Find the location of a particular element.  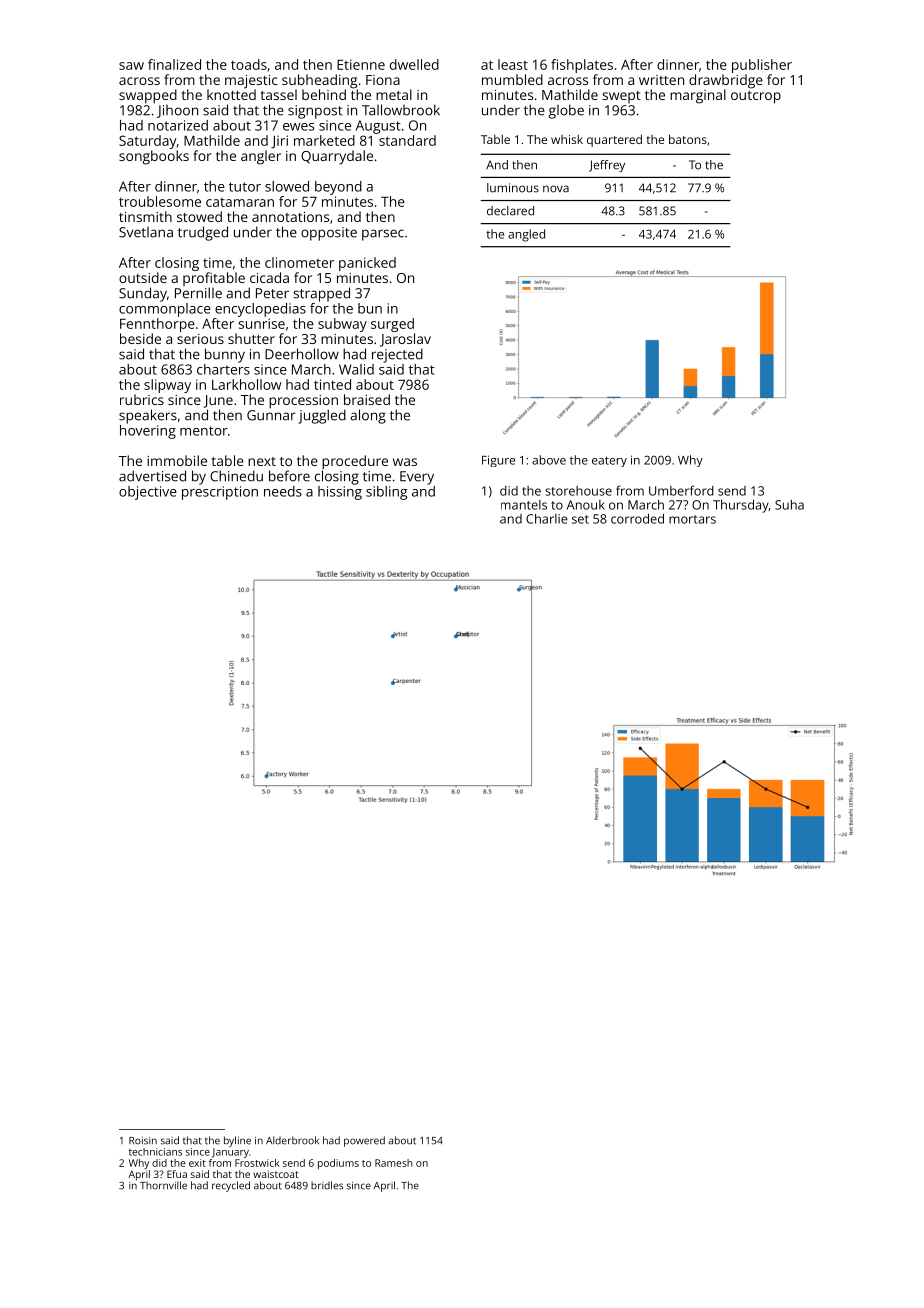

needs is located at coordinates (283, 491).
